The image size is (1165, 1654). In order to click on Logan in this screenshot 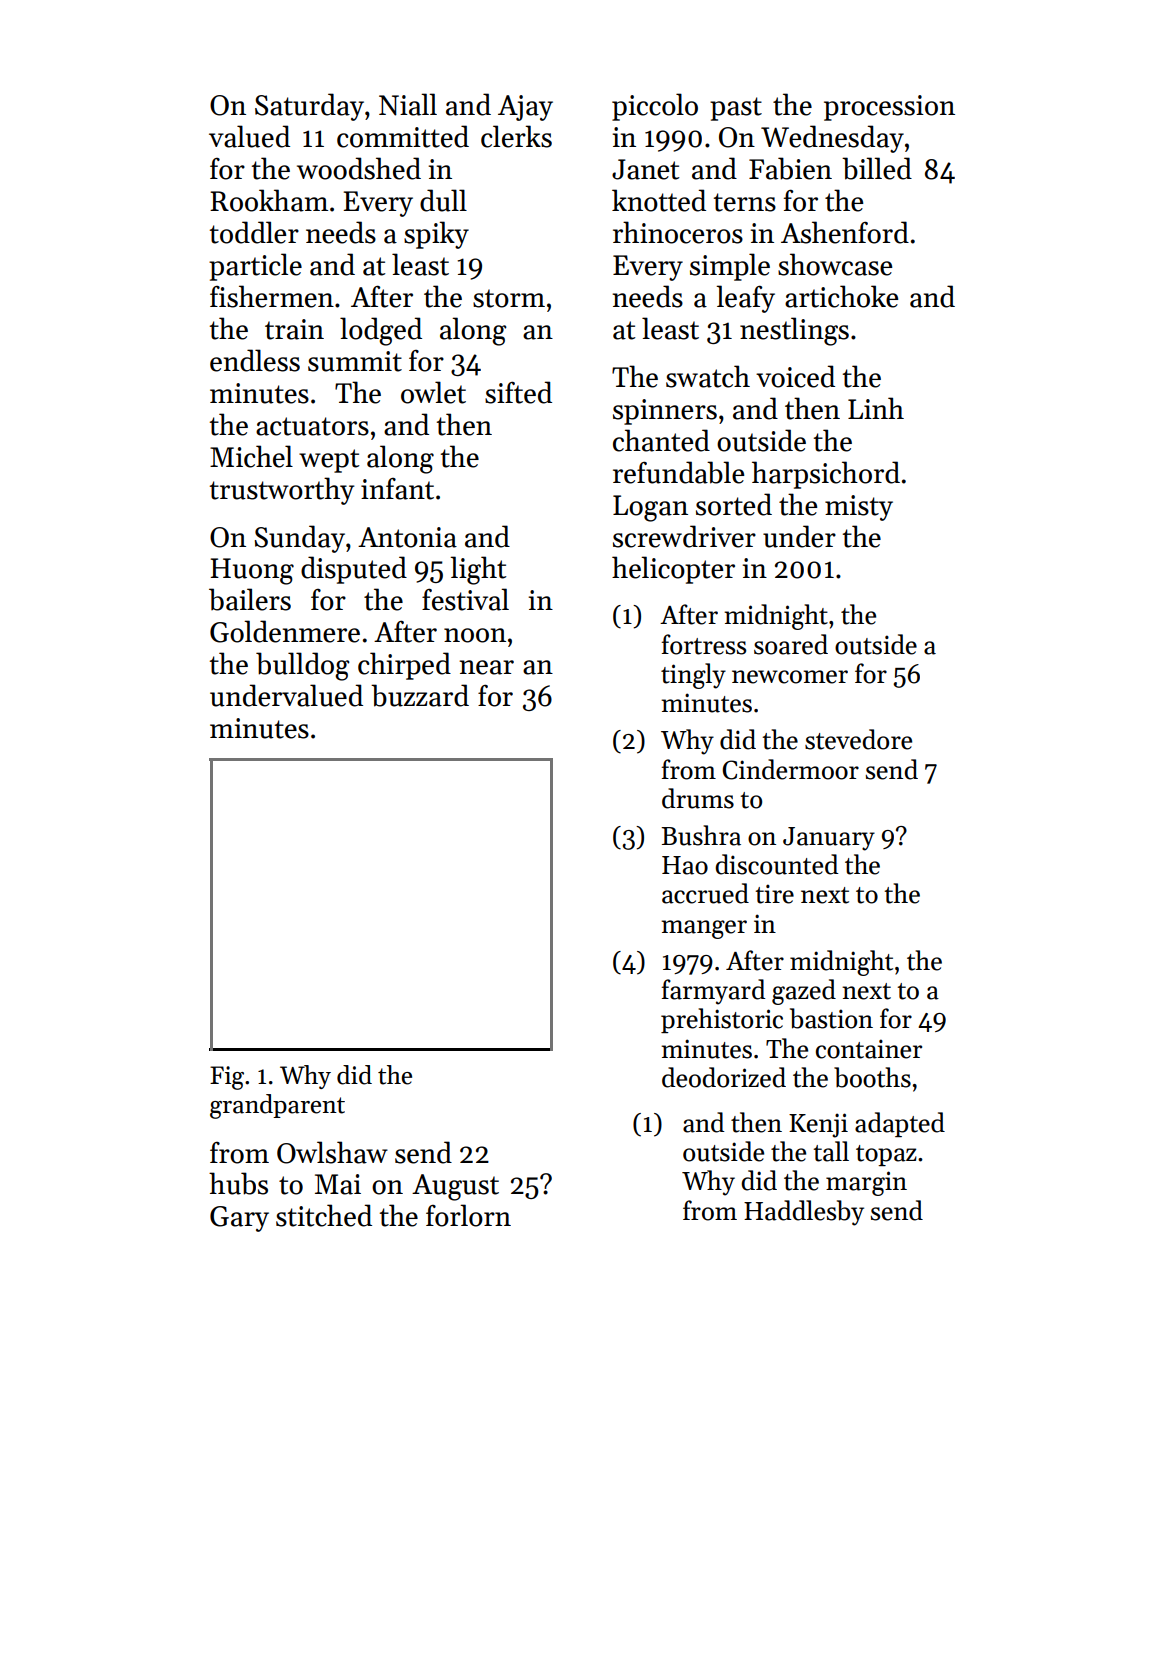, I will do `click(650, 508)`.
